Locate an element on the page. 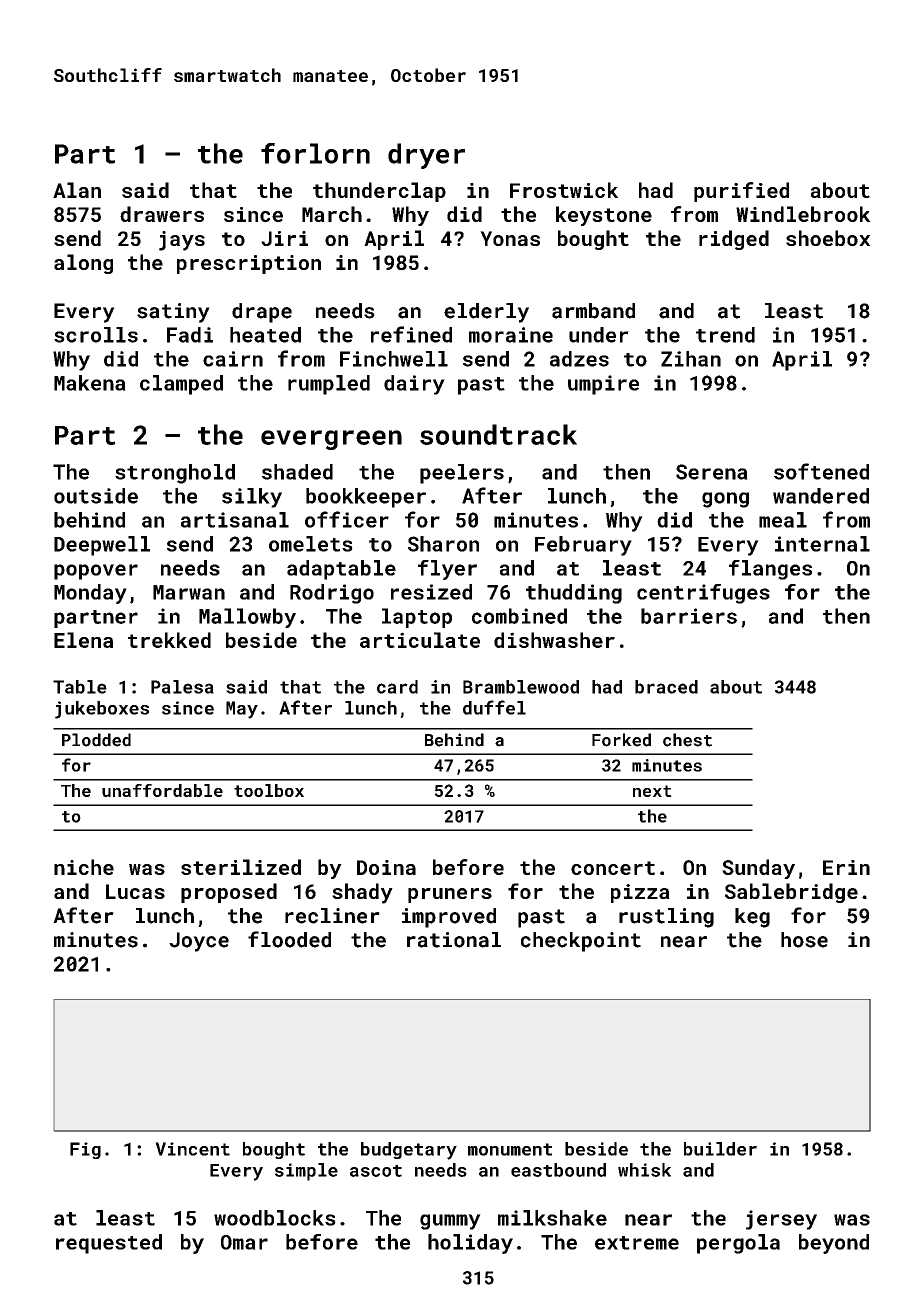  next is located at coordinates (652, 791).
